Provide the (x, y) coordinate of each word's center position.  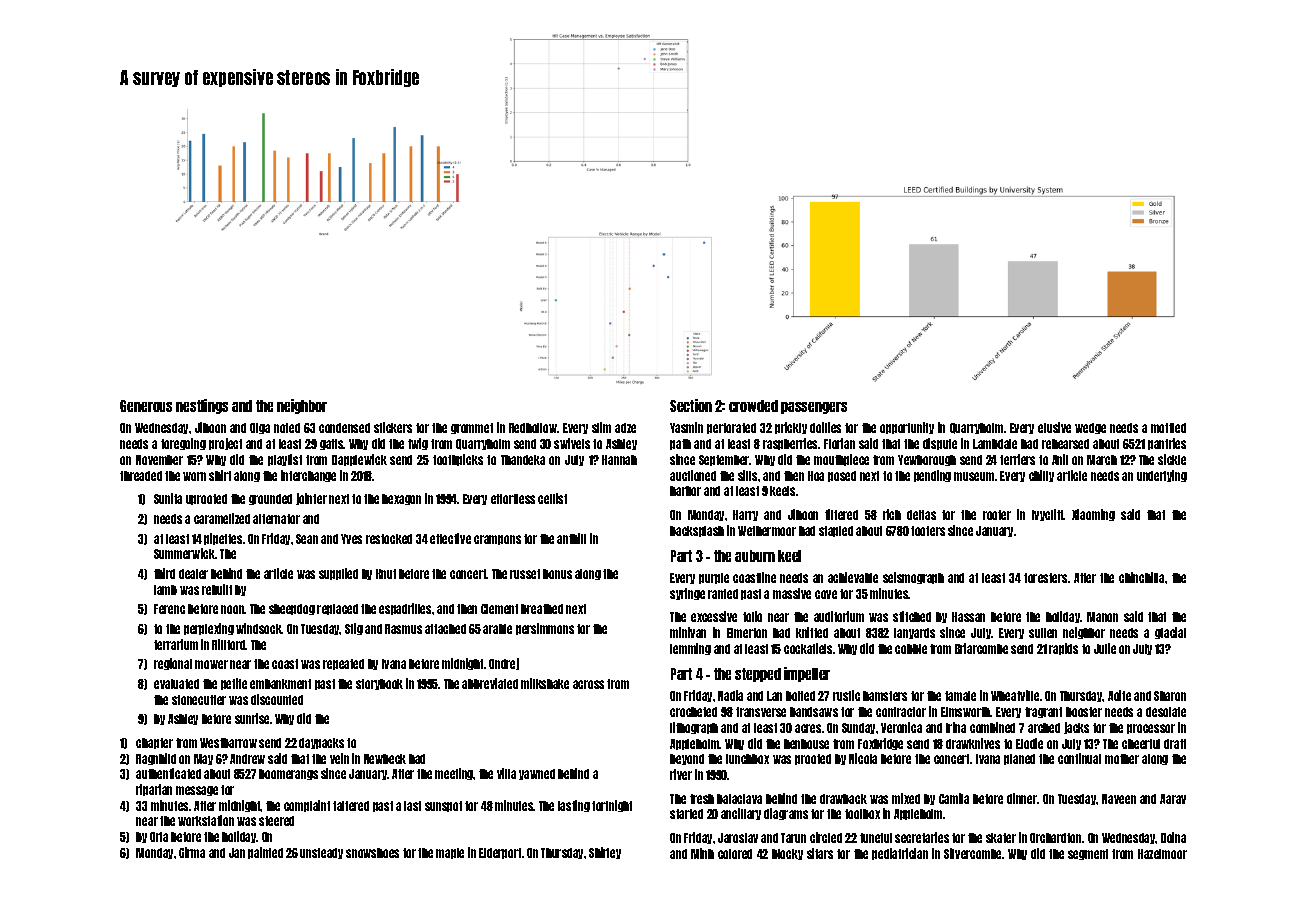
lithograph (694, 728)
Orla (159, 837)
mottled (1168, 428)
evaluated (176, 684)
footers (928, 531)
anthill (571, 538)
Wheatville (1015, 695)
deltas (921, 515)
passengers (814, 408)
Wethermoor (767, 531)
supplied (338, 574)
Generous (146, 406)
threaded (141, 476)
